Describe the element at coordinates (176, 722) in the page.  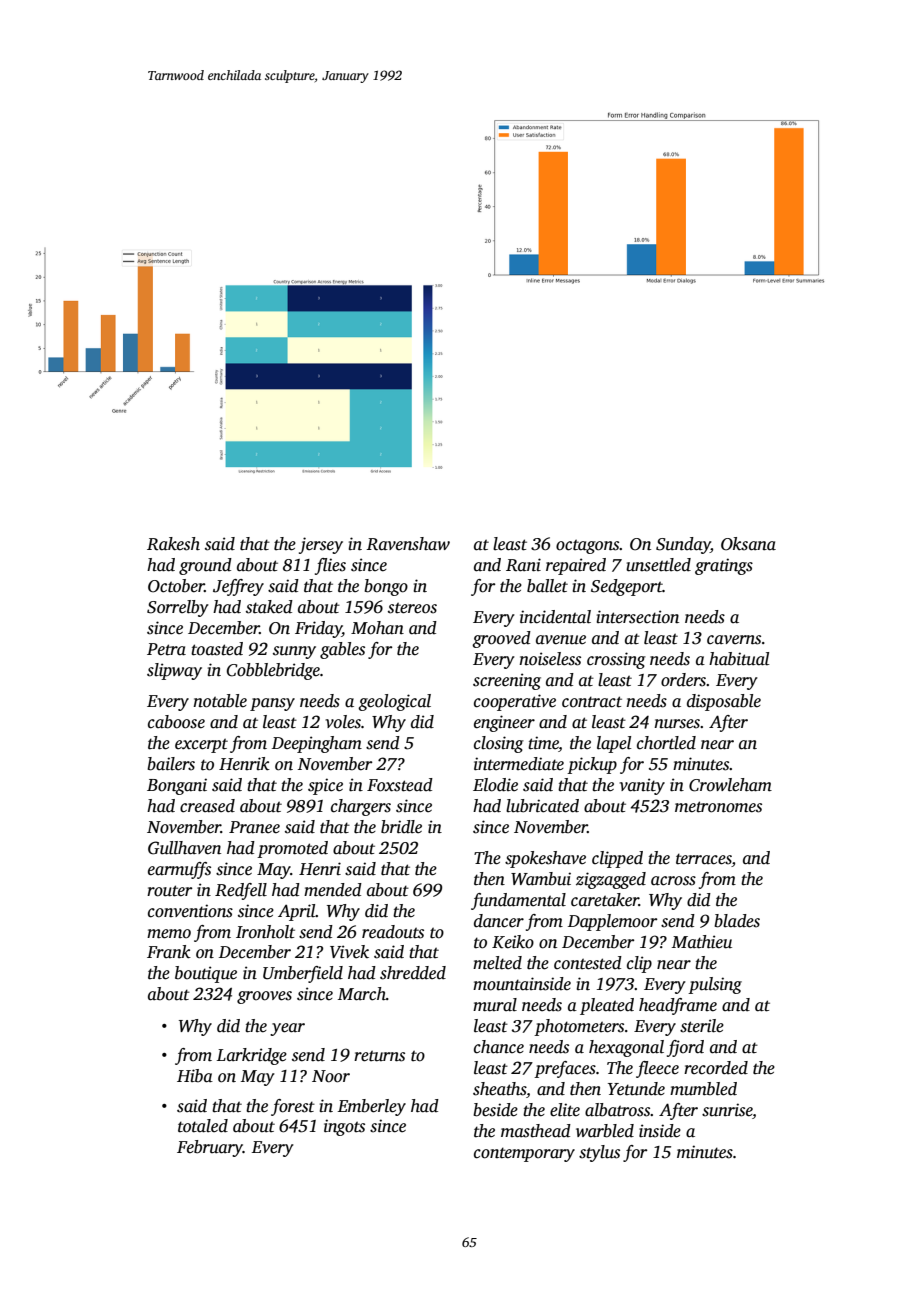
I see `caboose` at that location.
